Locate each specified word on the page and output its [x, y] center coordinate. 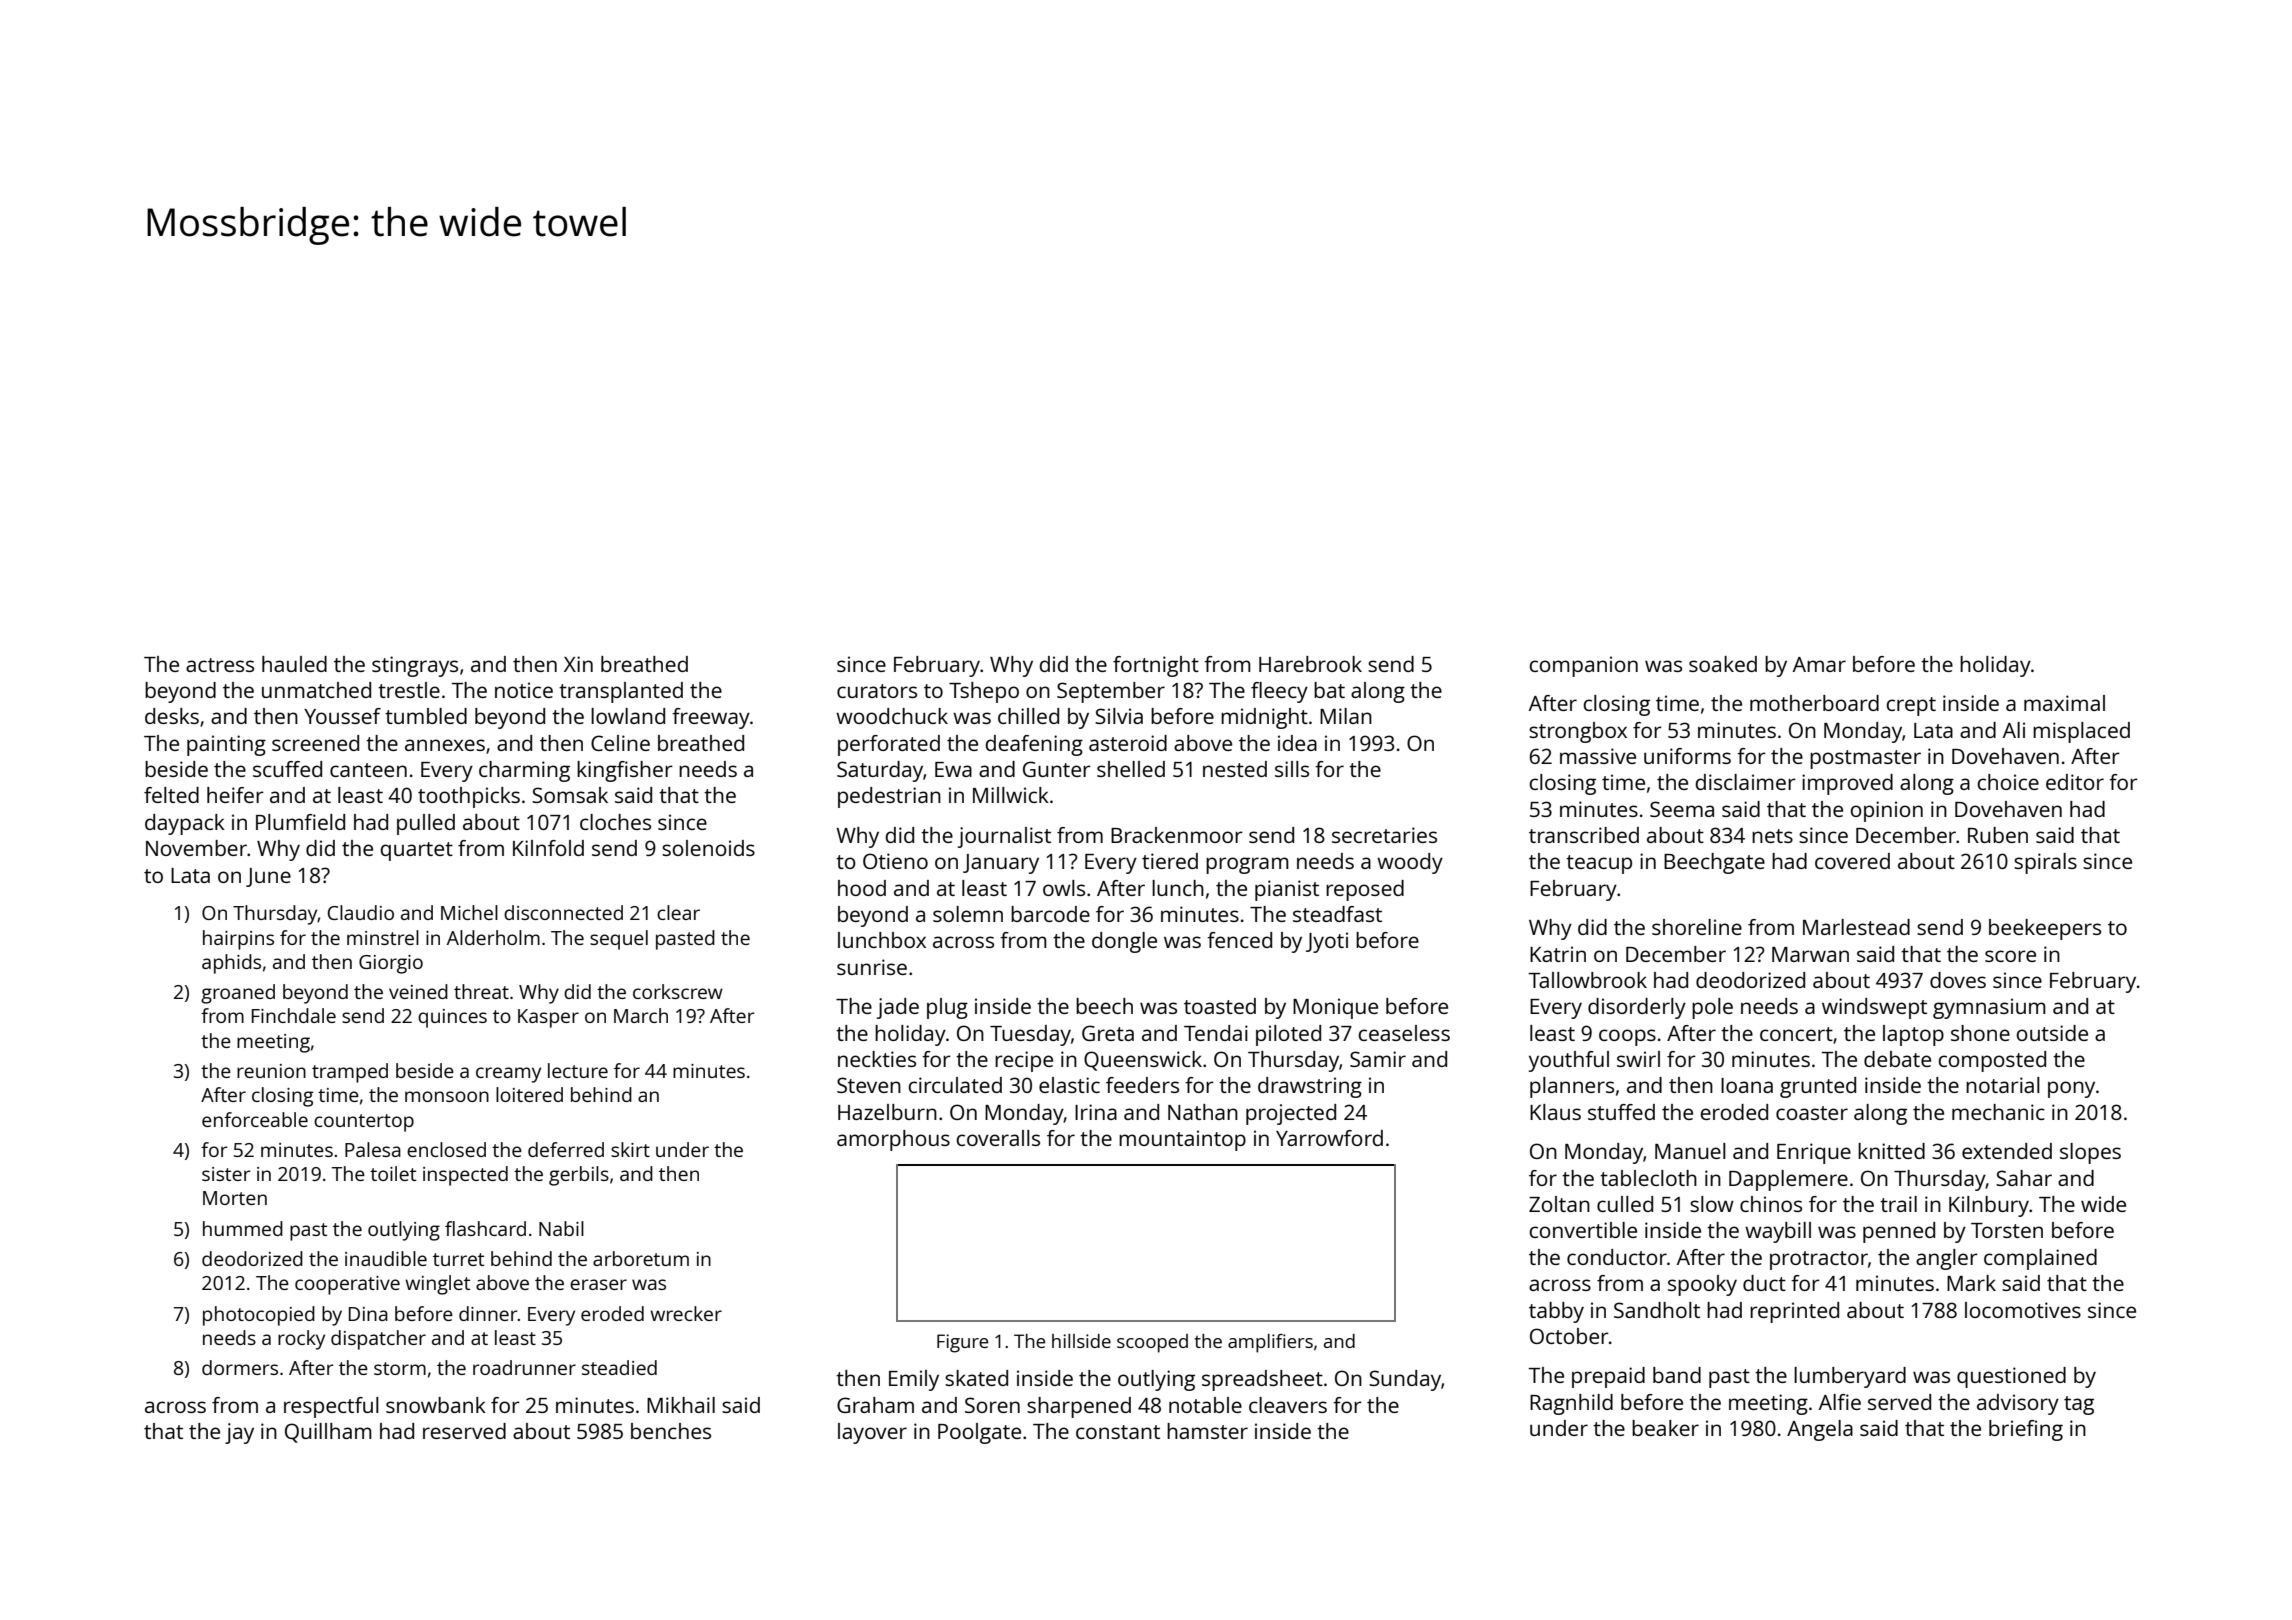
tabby [1556, 1312]
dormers [240, 1367]
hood [862, 888]
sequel [619, 940]
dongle [1124, 942]
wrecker [686, 1313]
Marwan [1810, 954]
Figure [962, 1343]
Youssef [342, 716]
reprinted [1794, 1312]
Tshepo [984, 692]
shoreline [1697, 927]
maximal [2064, 703]
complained [2040, 1259]
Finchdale [294, 1015]
